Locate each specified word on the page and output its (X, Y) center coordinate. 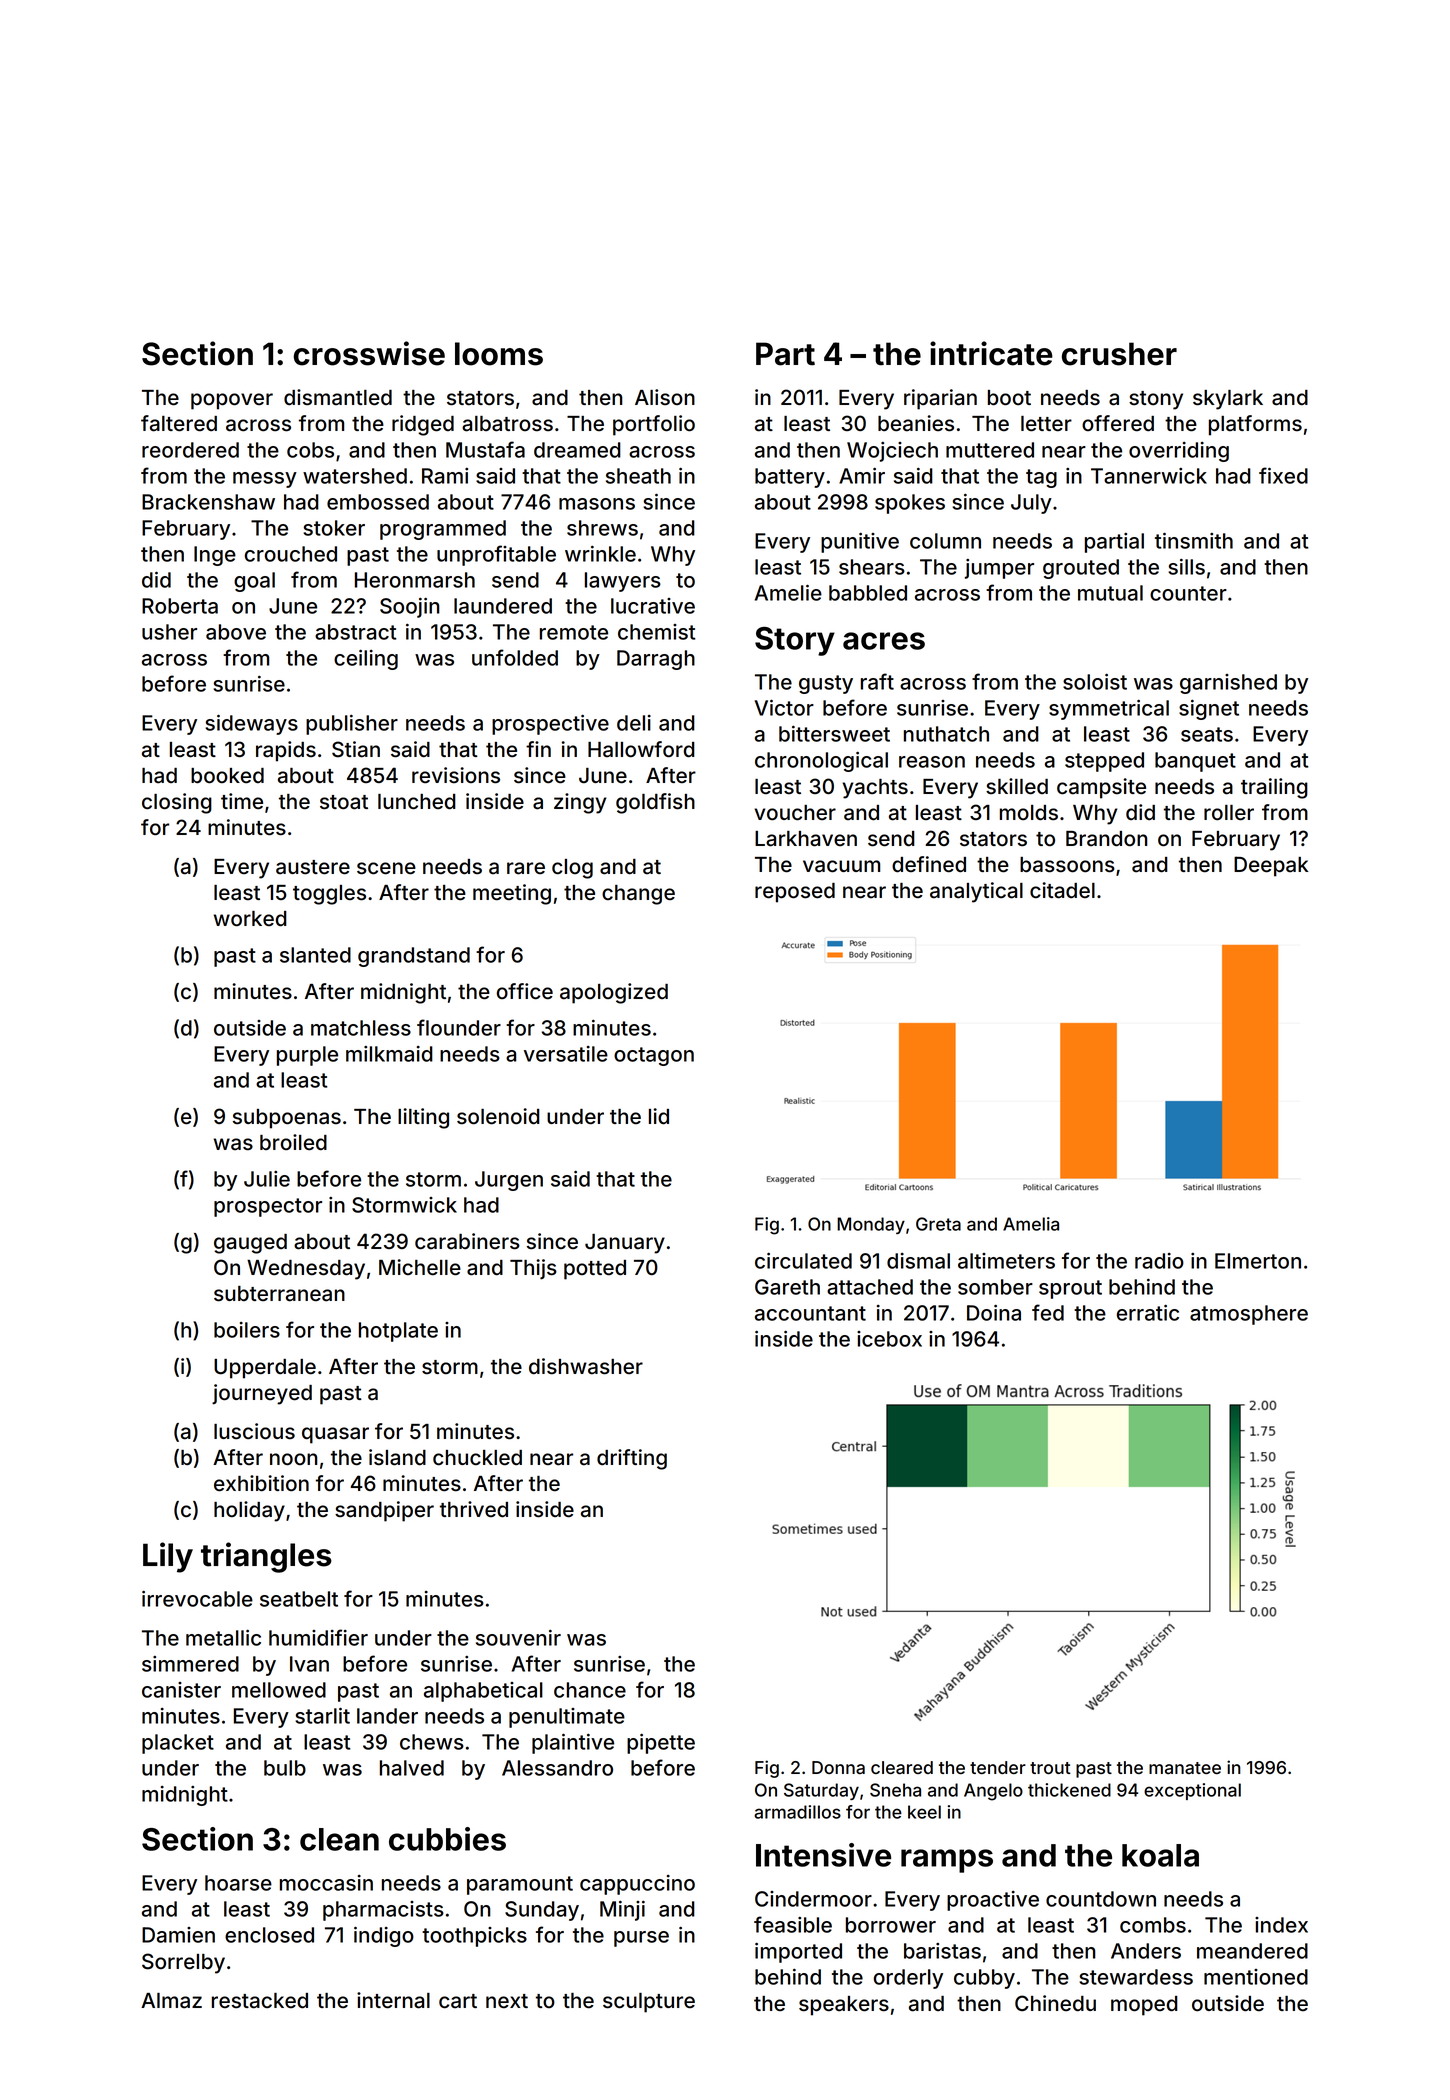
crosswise (369, 353)
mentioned (1256, 1977)
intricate (991, 353)
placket (178, 1744)
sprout (1070, 1289)
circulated (803, 1261)
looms (499, 354)
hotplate (398, 1332)
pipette (661, 1744)
